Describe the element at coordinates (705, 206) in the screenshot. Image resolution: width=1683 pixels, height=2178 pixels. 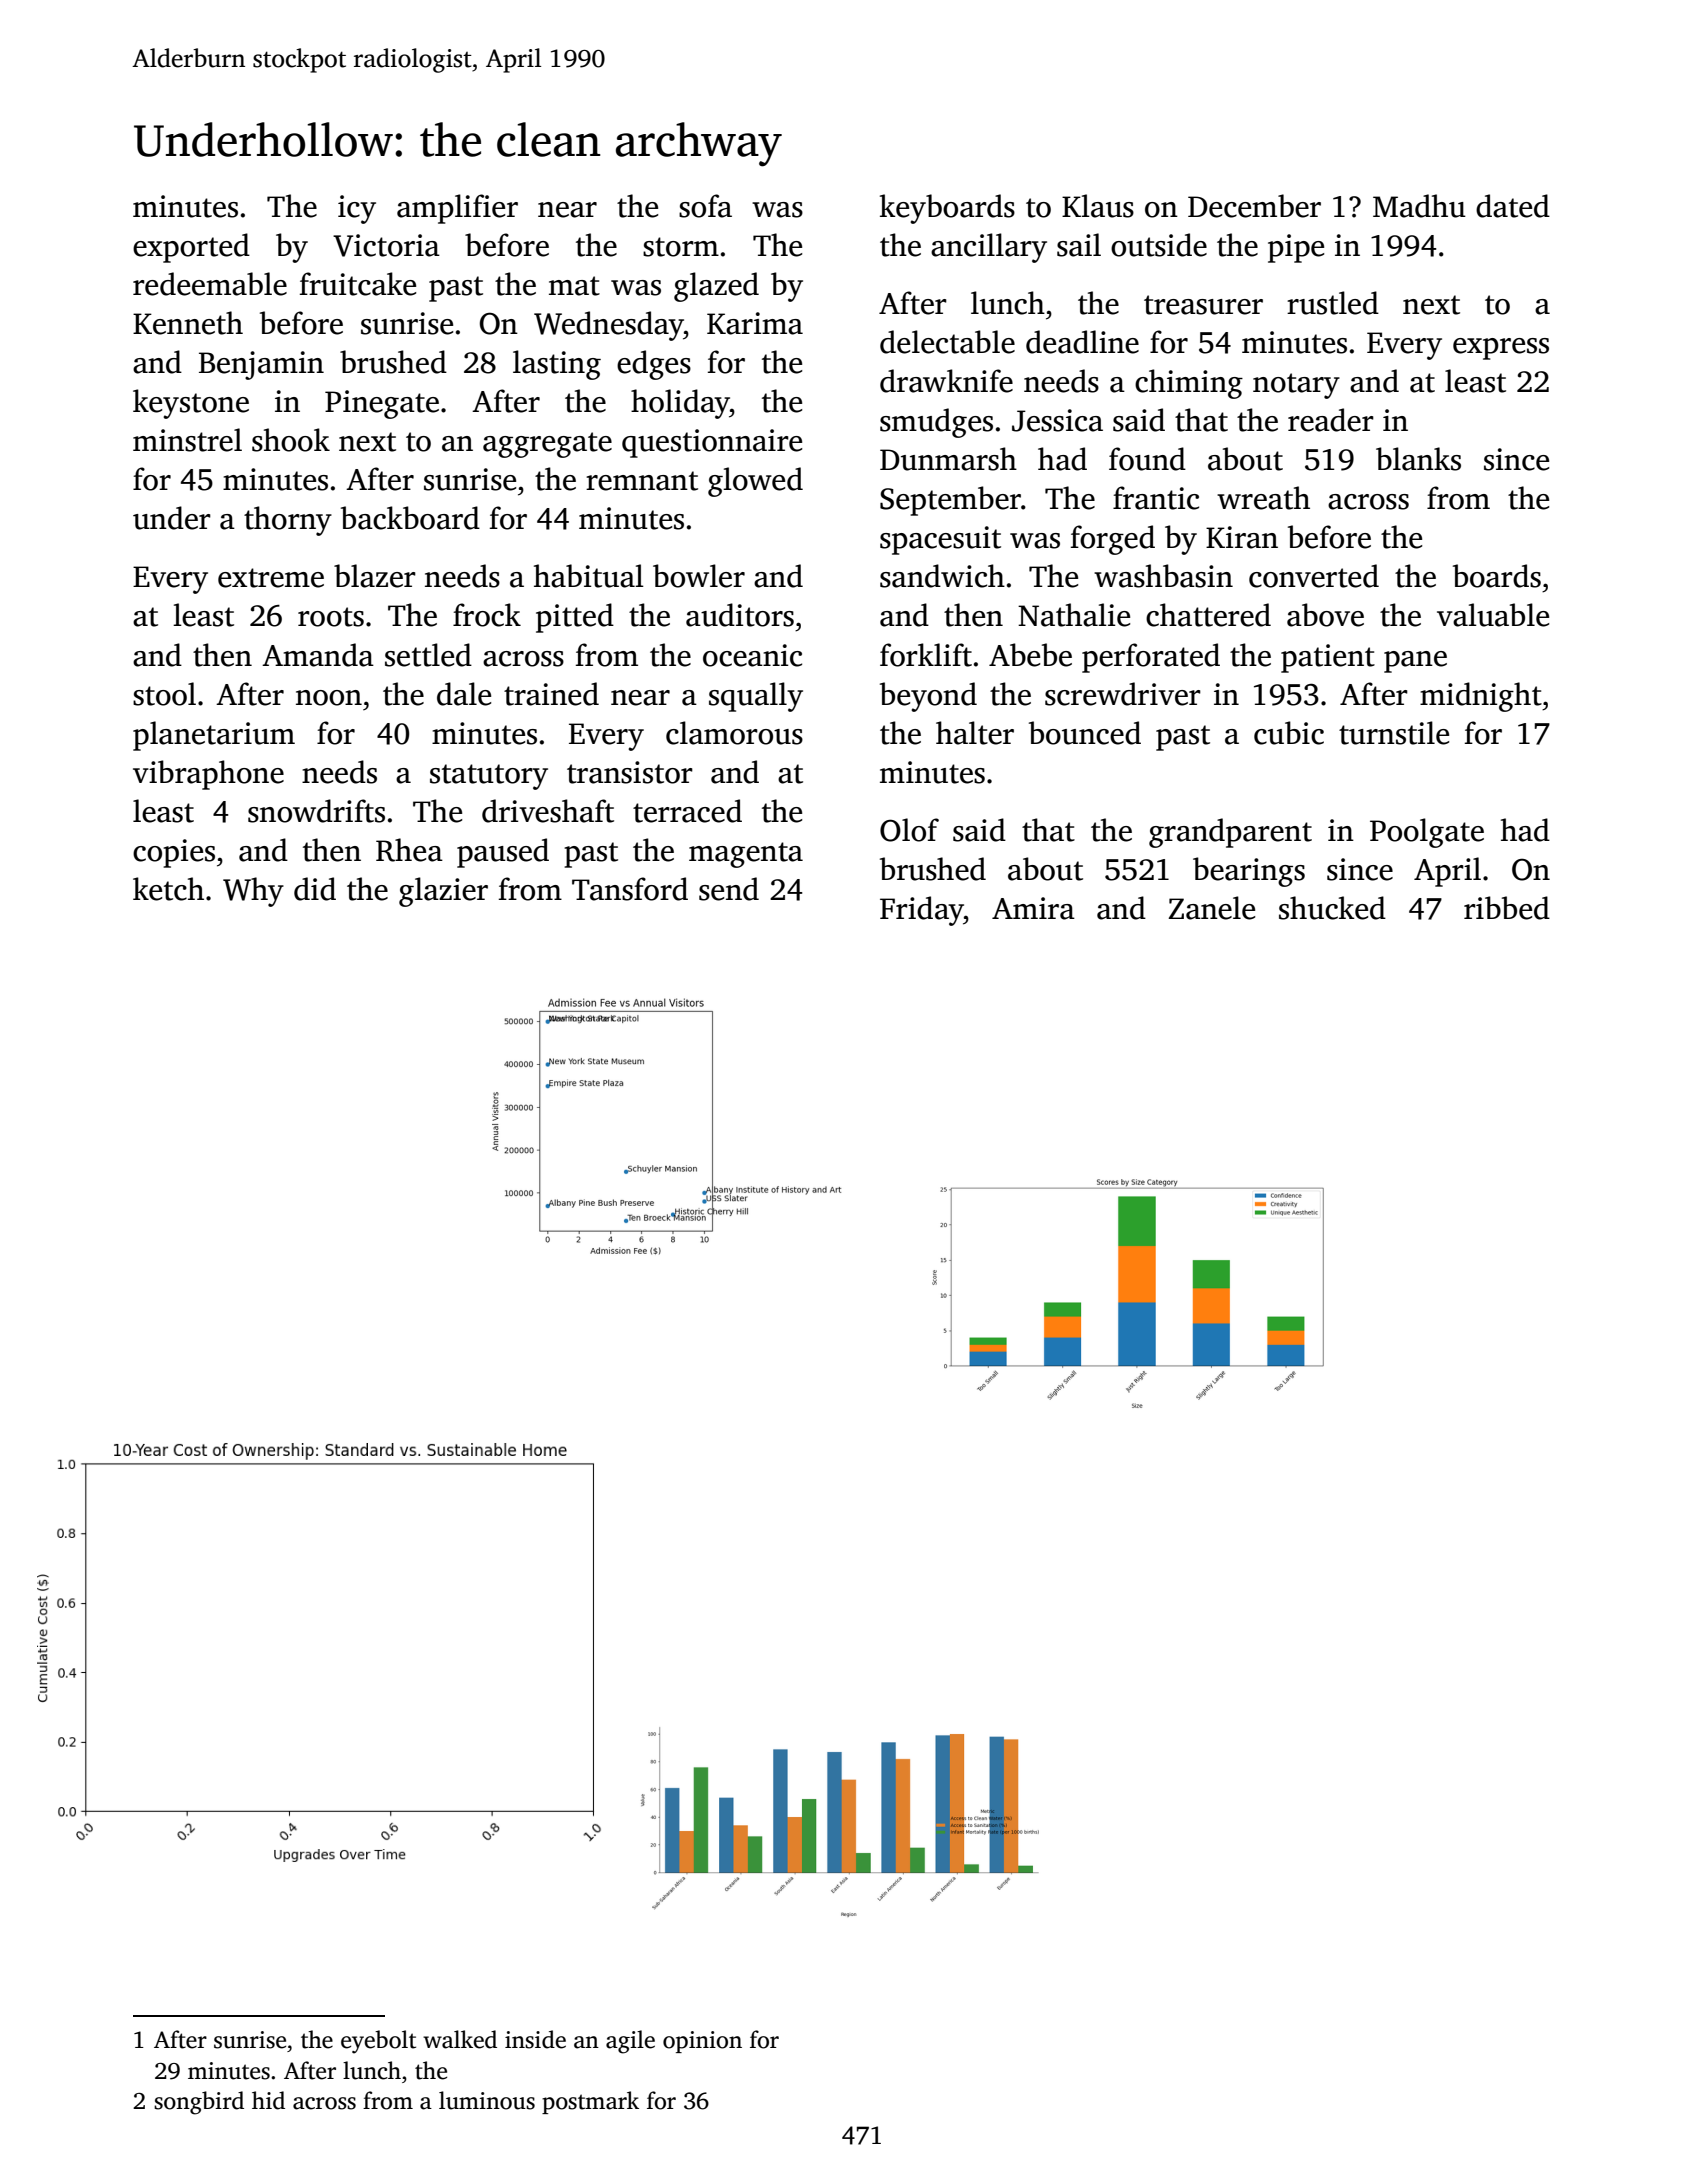
I see `sofa` at that location.
